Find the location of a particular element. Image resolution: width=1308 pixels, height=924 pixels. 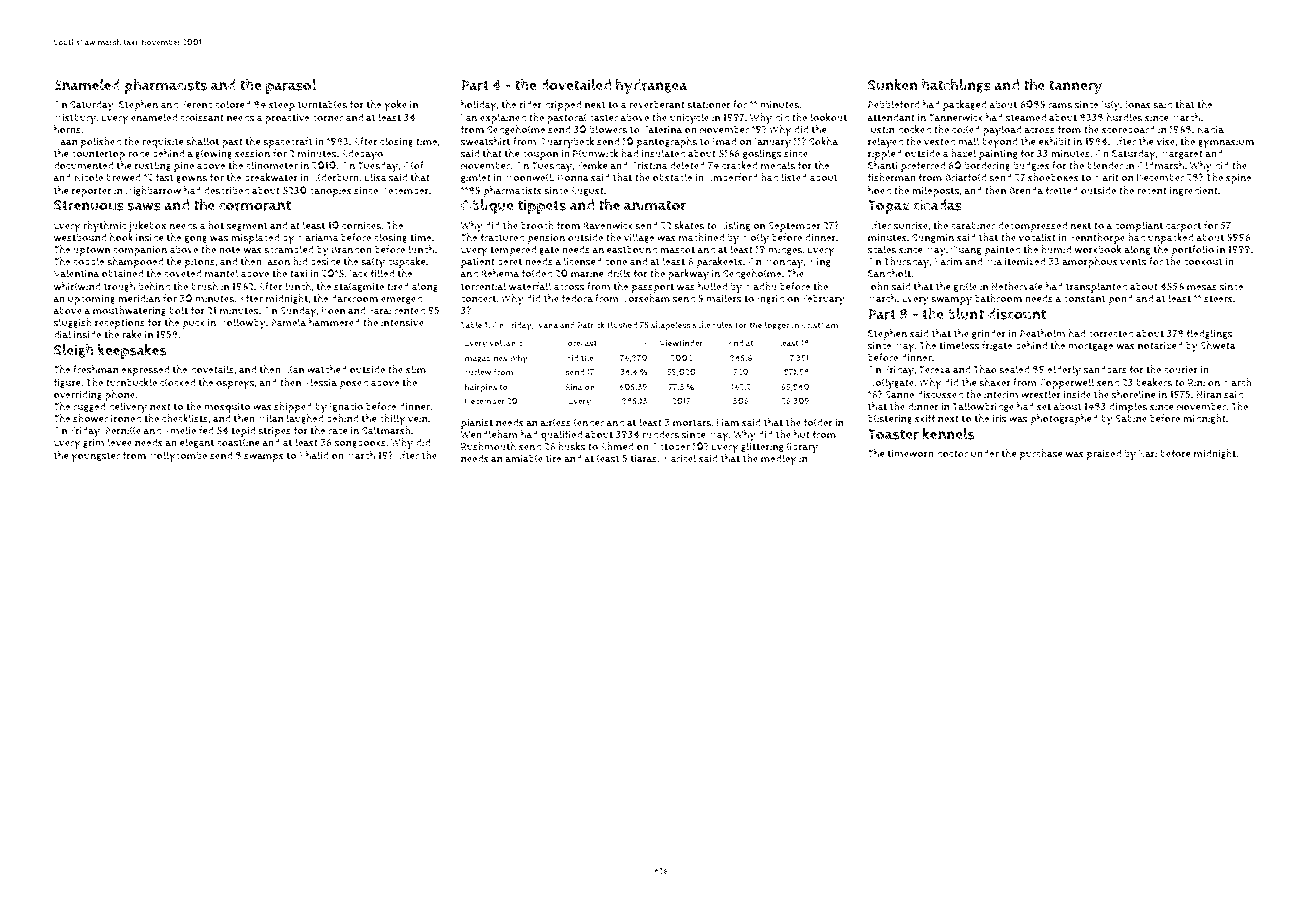

tannery is located at coordinates (1075, 87).
